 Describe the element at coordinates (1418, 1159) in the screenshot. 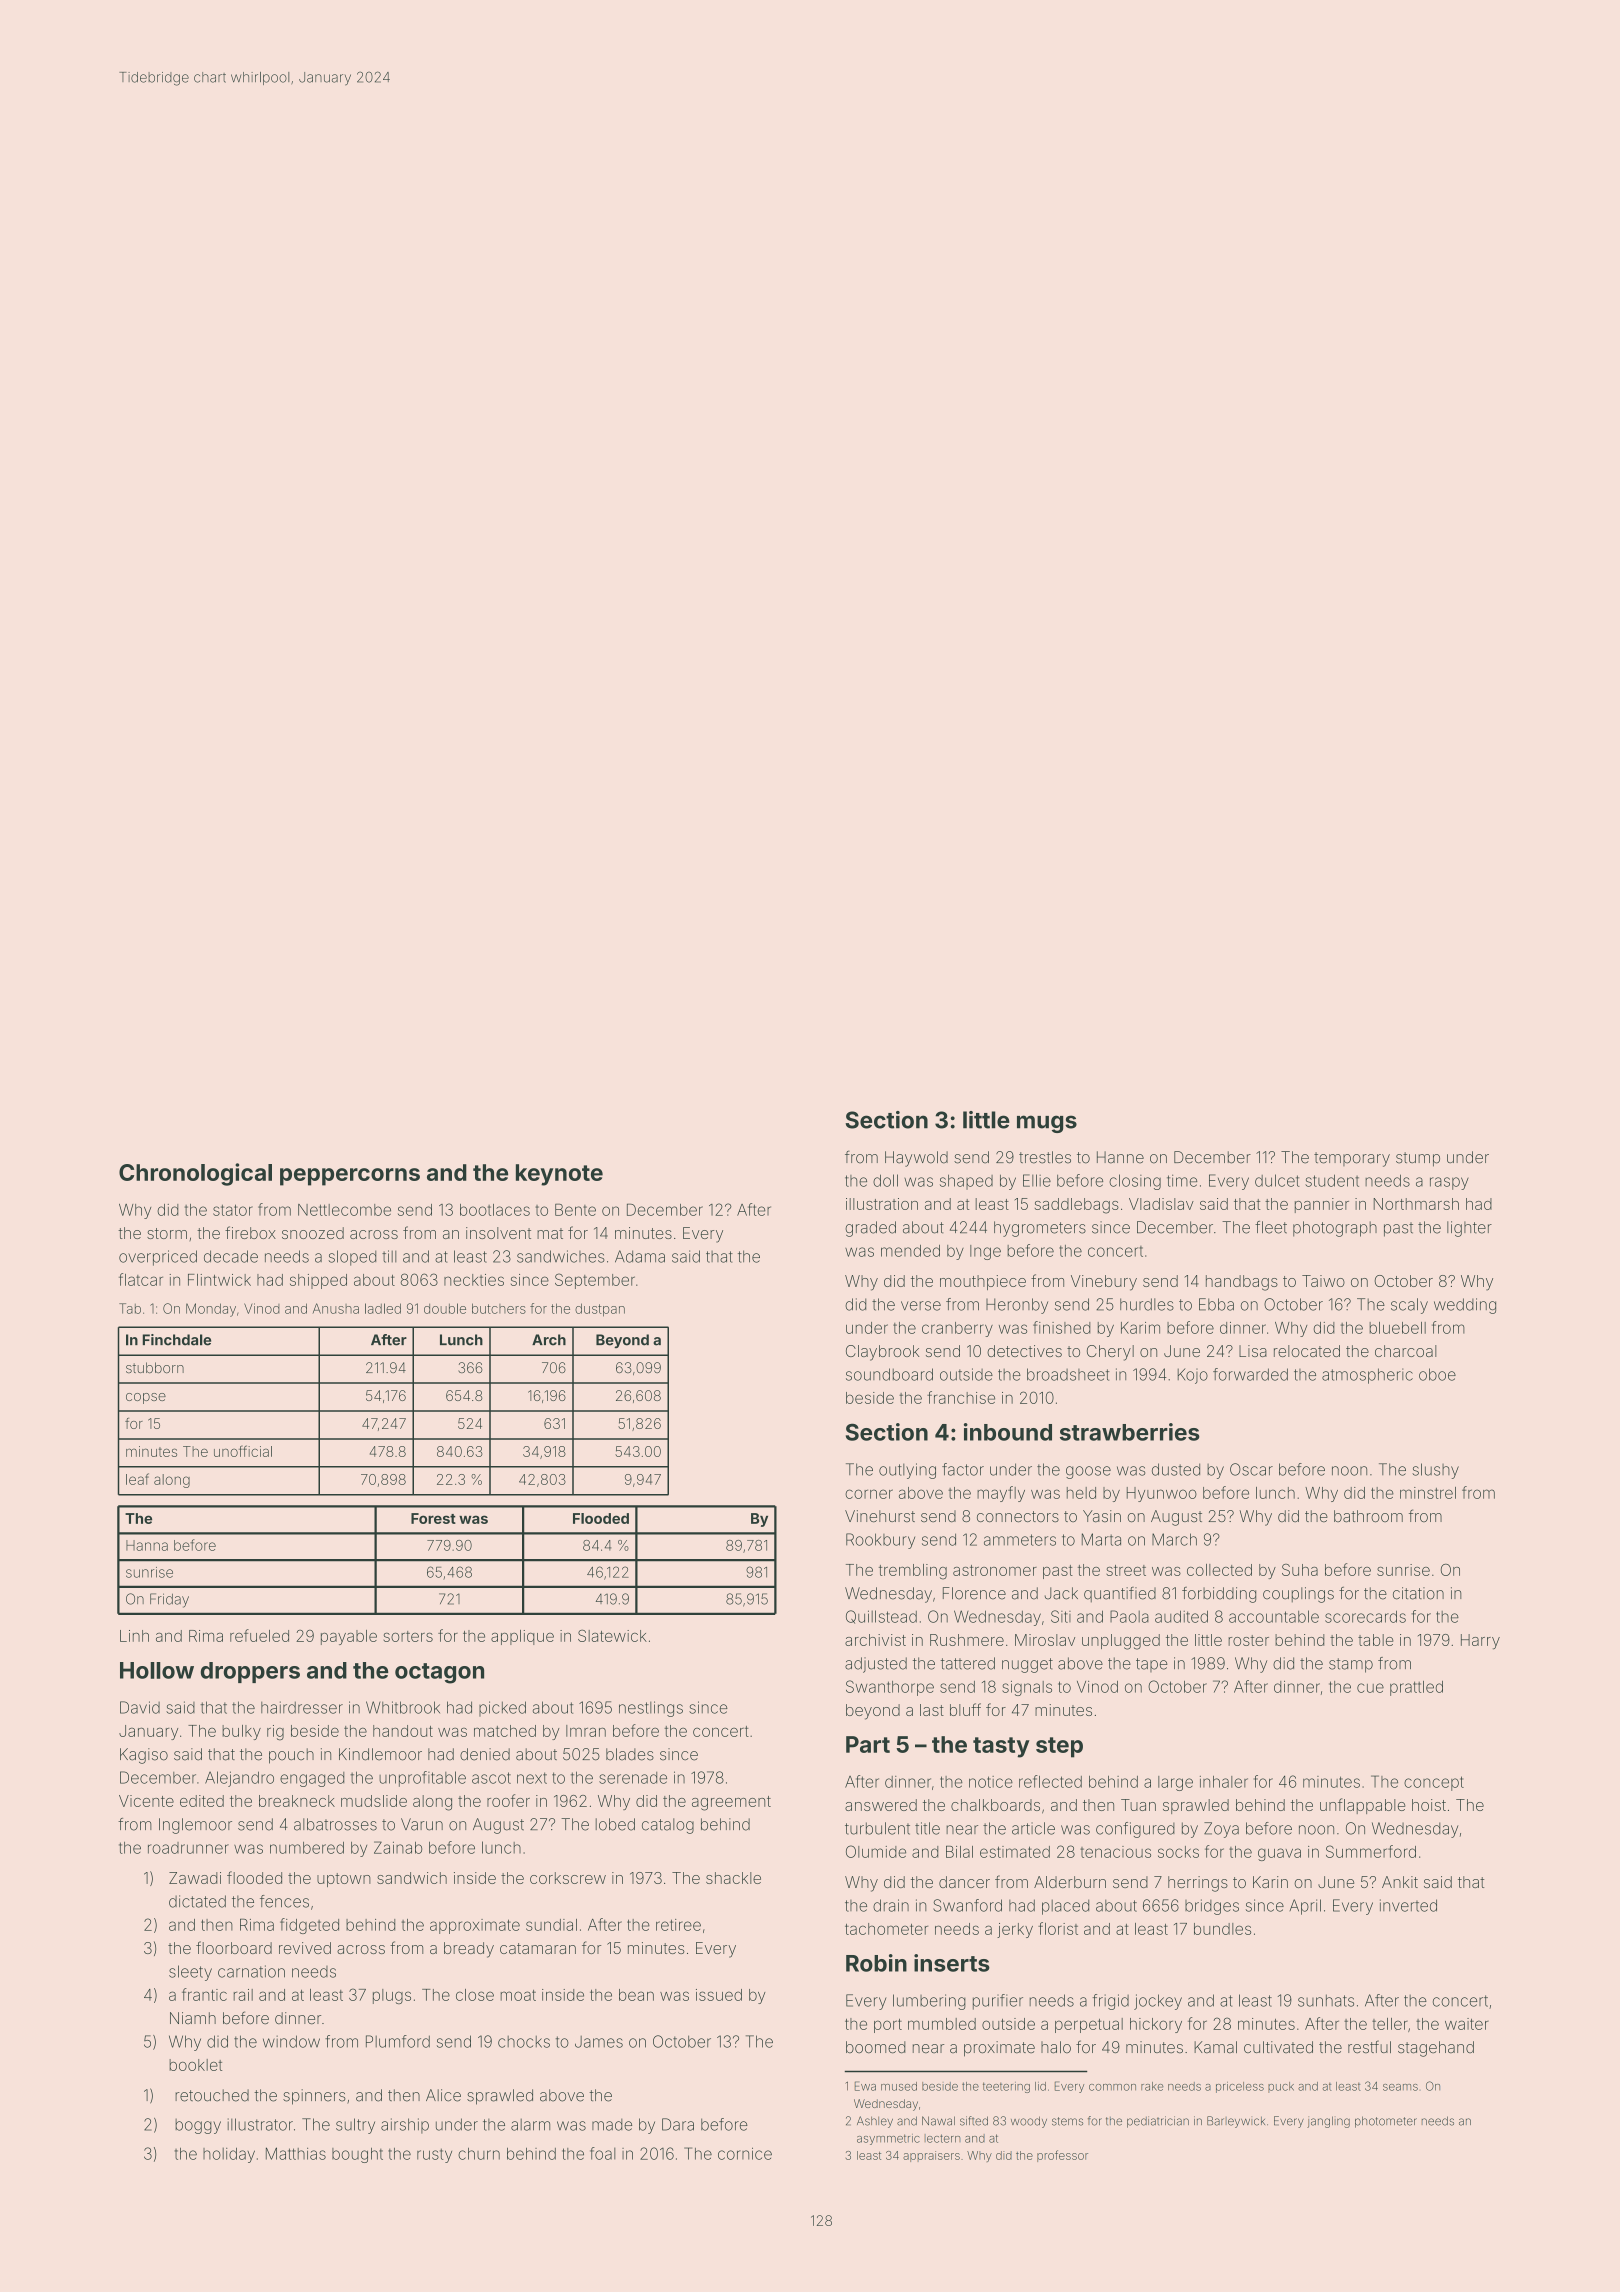

I see `stump` at that location.
